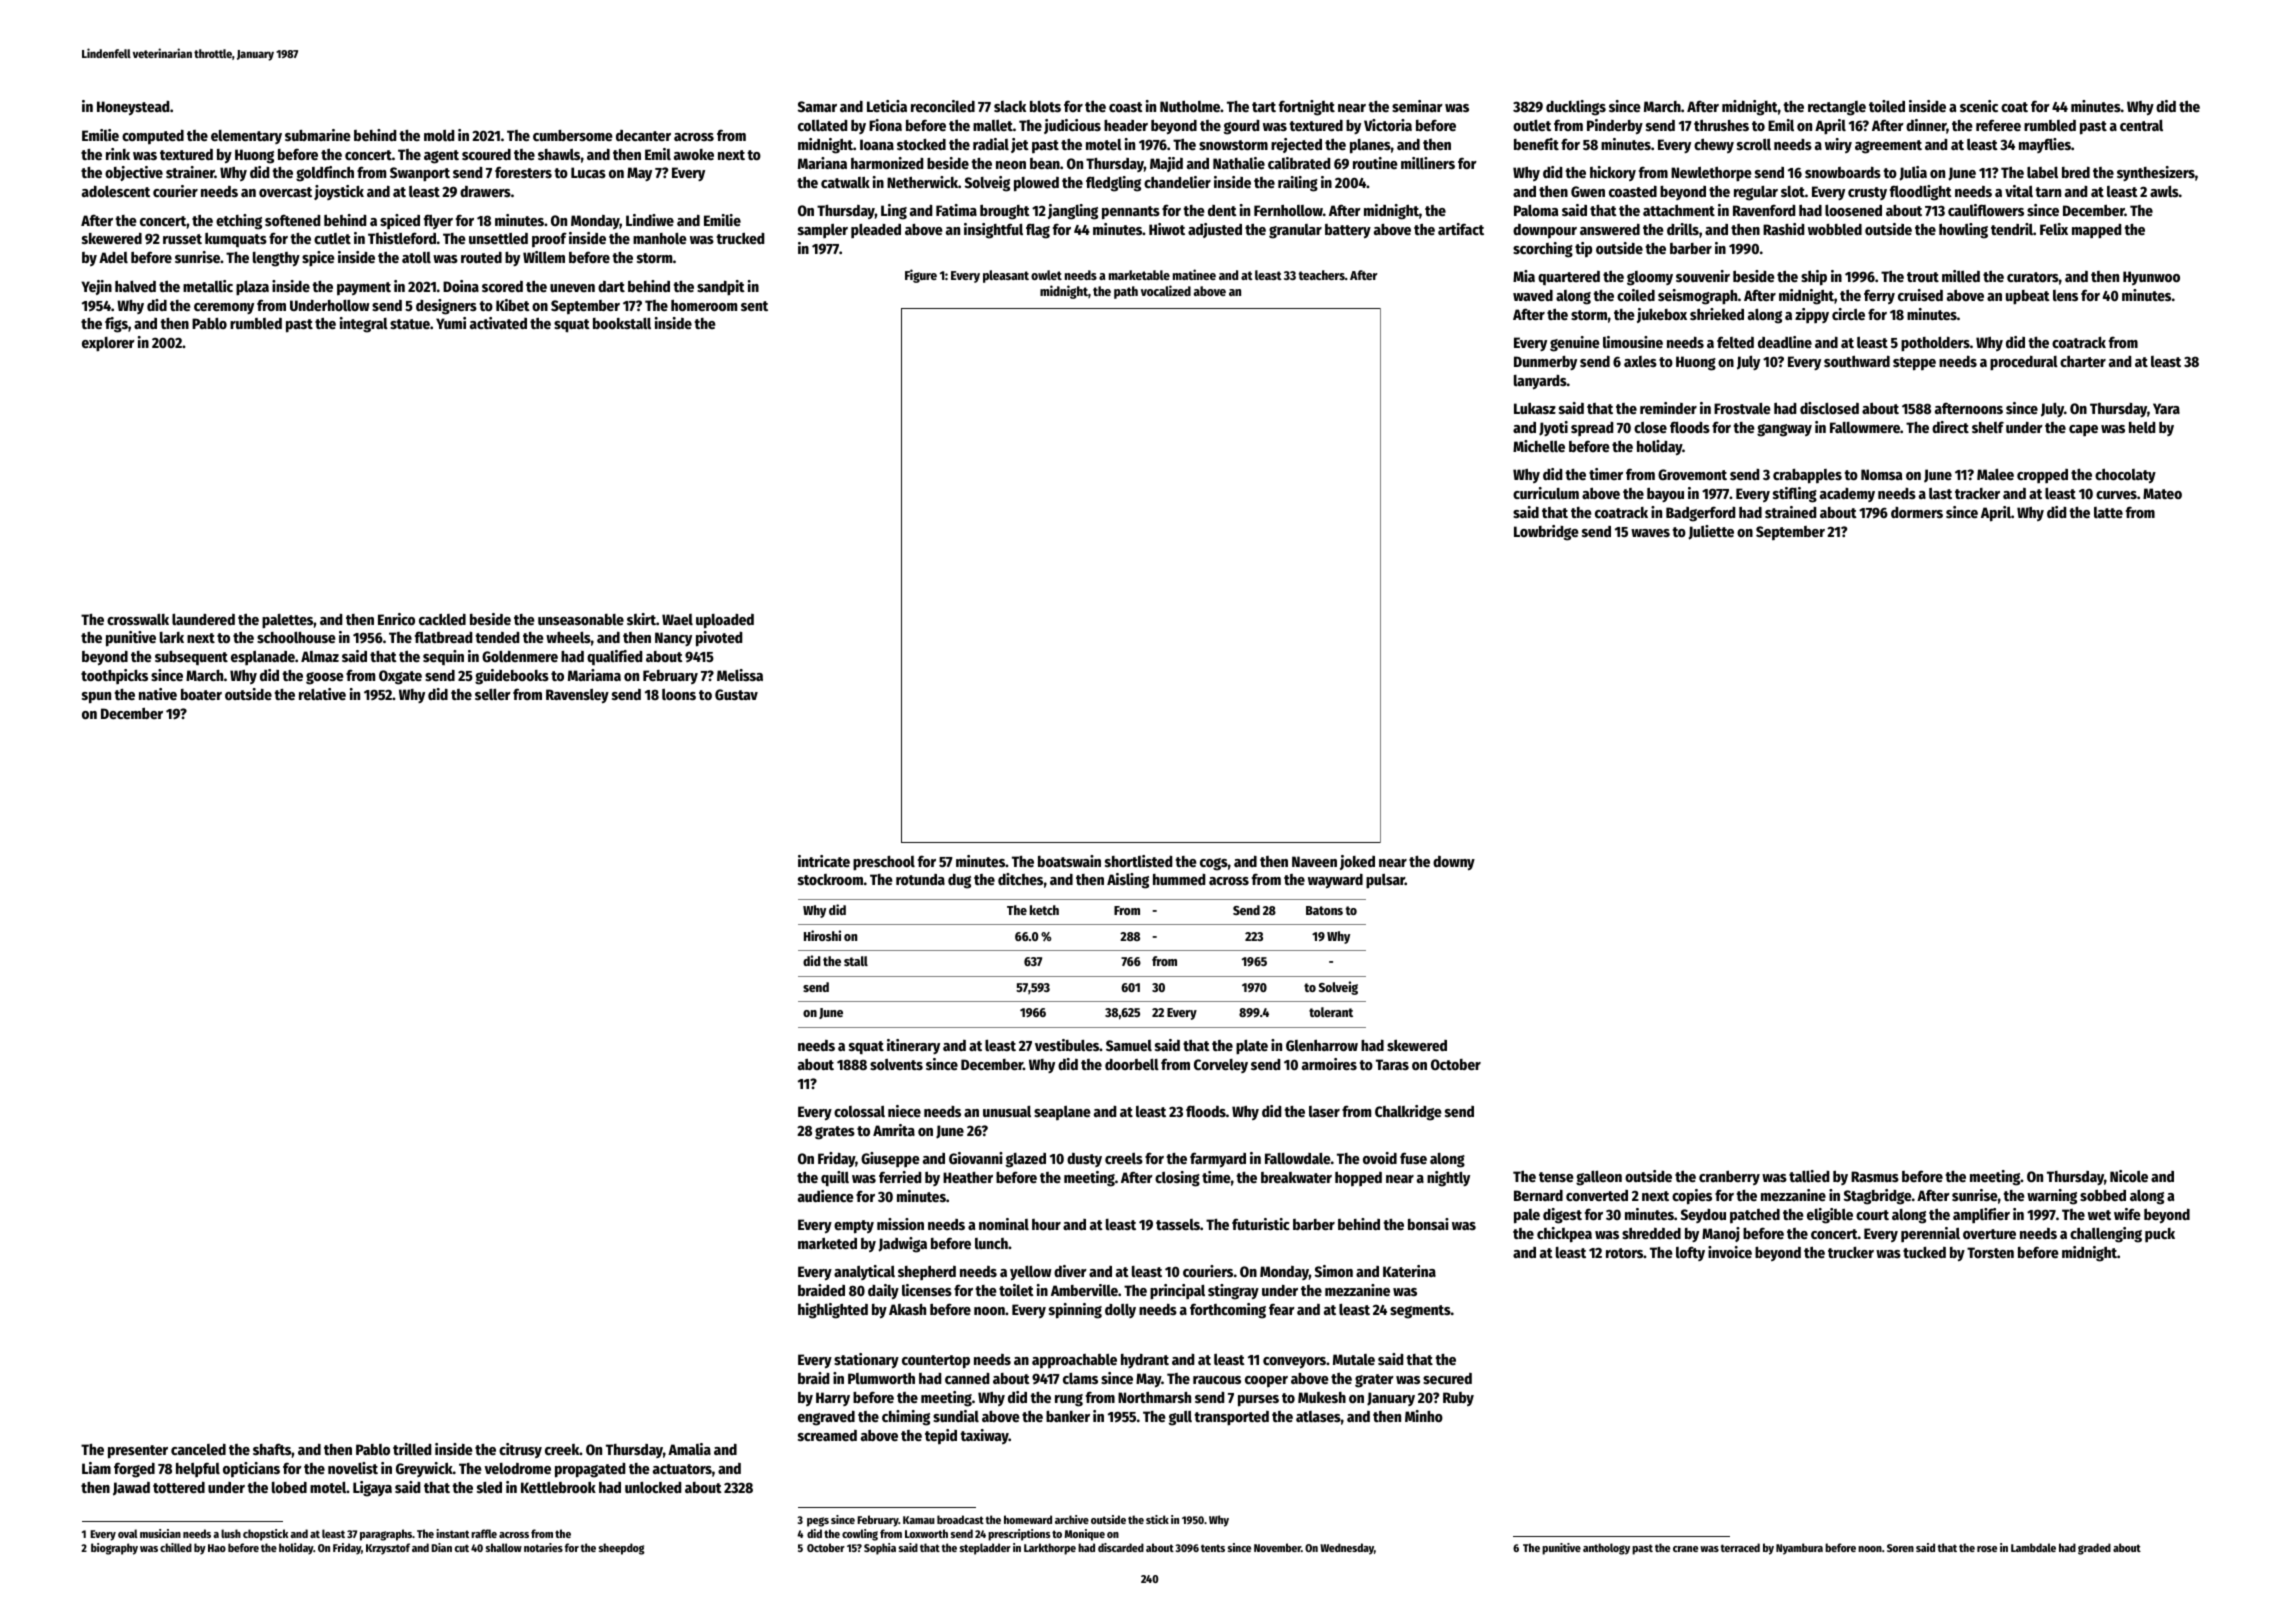  I want to click on Hao, so click(217, 1548).
